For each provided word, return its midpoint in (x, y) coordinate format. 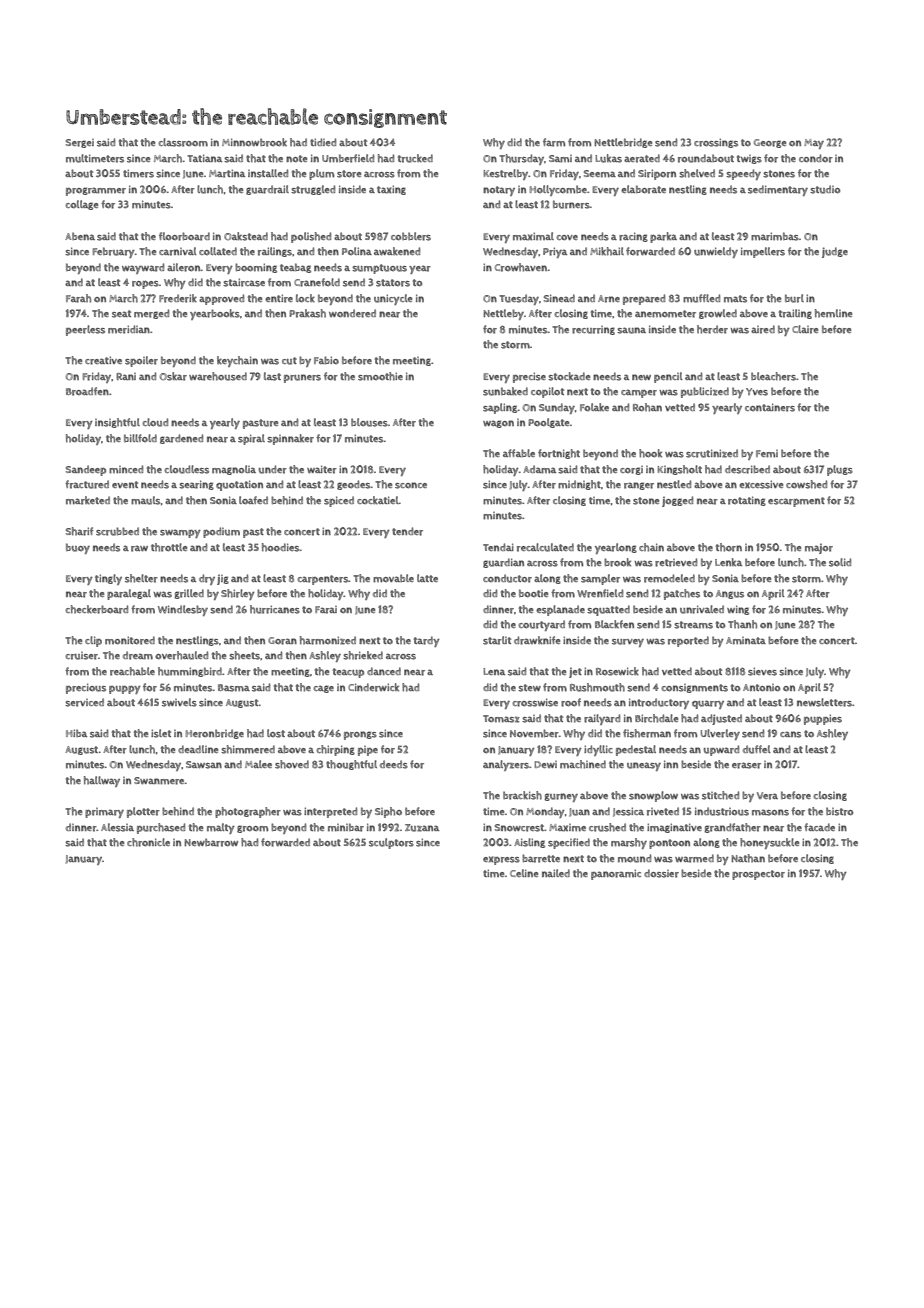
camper (639, 393)
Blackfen (614, 624)
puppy (125, 690)
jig (223, 580)
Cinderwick (373, 687)
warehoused (218, 376)
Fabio (326, 360)
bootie (533, 593)
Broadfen (87, 391)
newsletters (824, 702)
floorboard (184, 236)
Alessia (117, 827)
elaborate (643, 189)
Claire (805, 329)
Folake (594, 407)
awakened (397, 251)
